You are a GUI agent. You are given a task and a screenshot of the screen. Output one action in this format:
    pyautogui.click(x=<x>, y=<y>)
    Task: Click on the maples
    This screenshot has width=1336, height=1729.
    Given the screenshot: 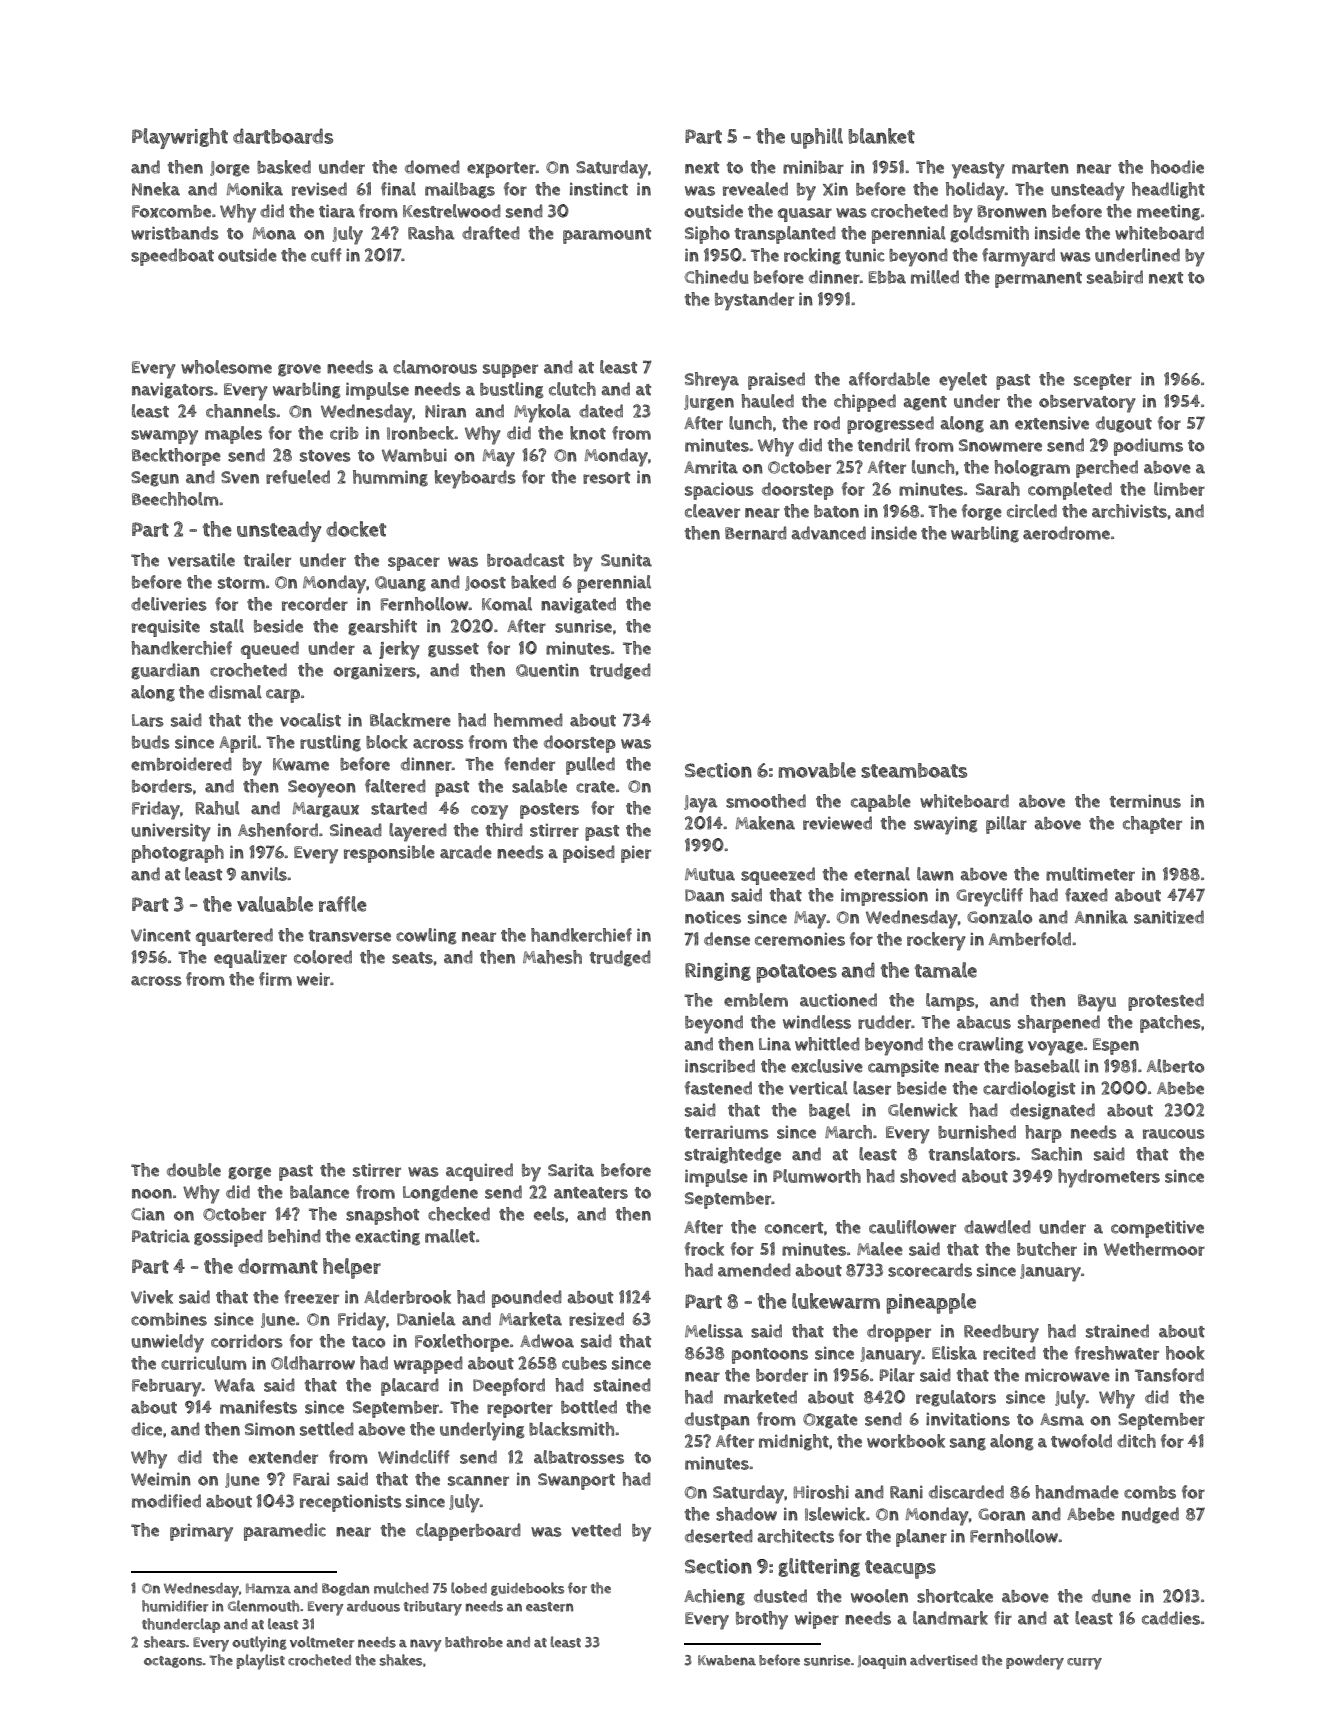 What is the action you would take?
    pyautogui.click(x=233, y=435)
